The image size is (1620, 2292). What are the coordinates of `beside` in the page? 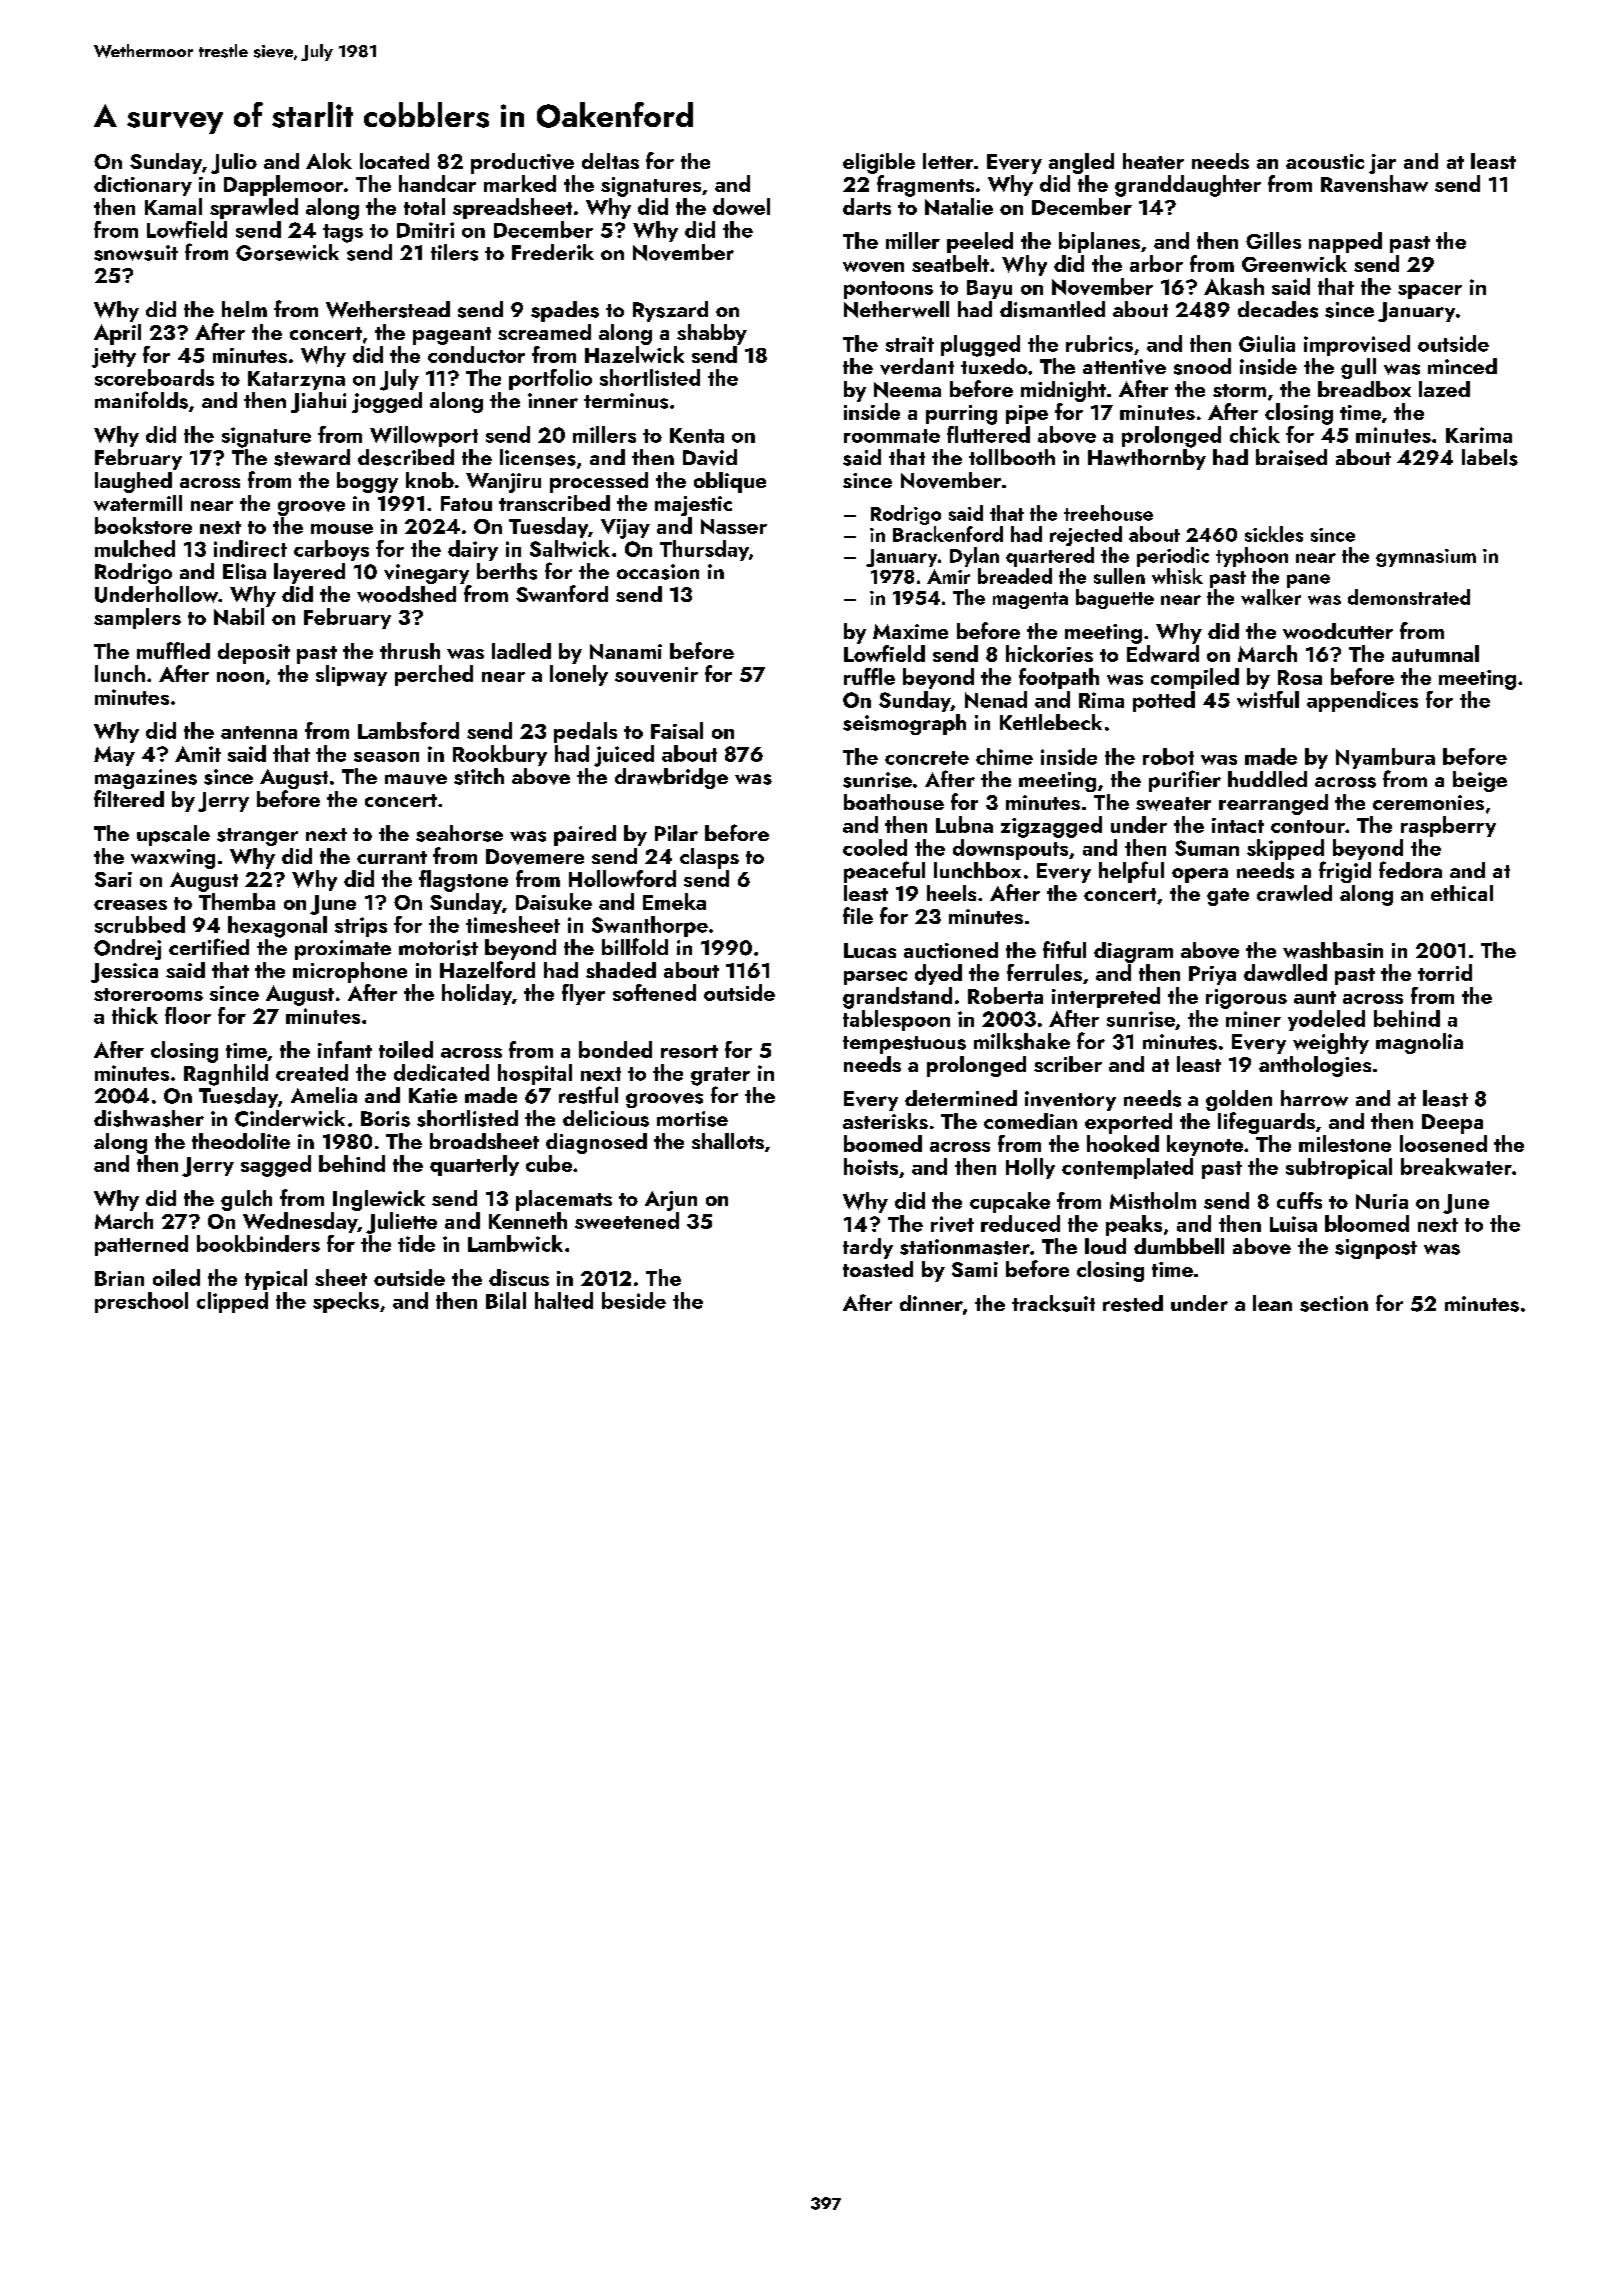 It's located at (634, 1300).
